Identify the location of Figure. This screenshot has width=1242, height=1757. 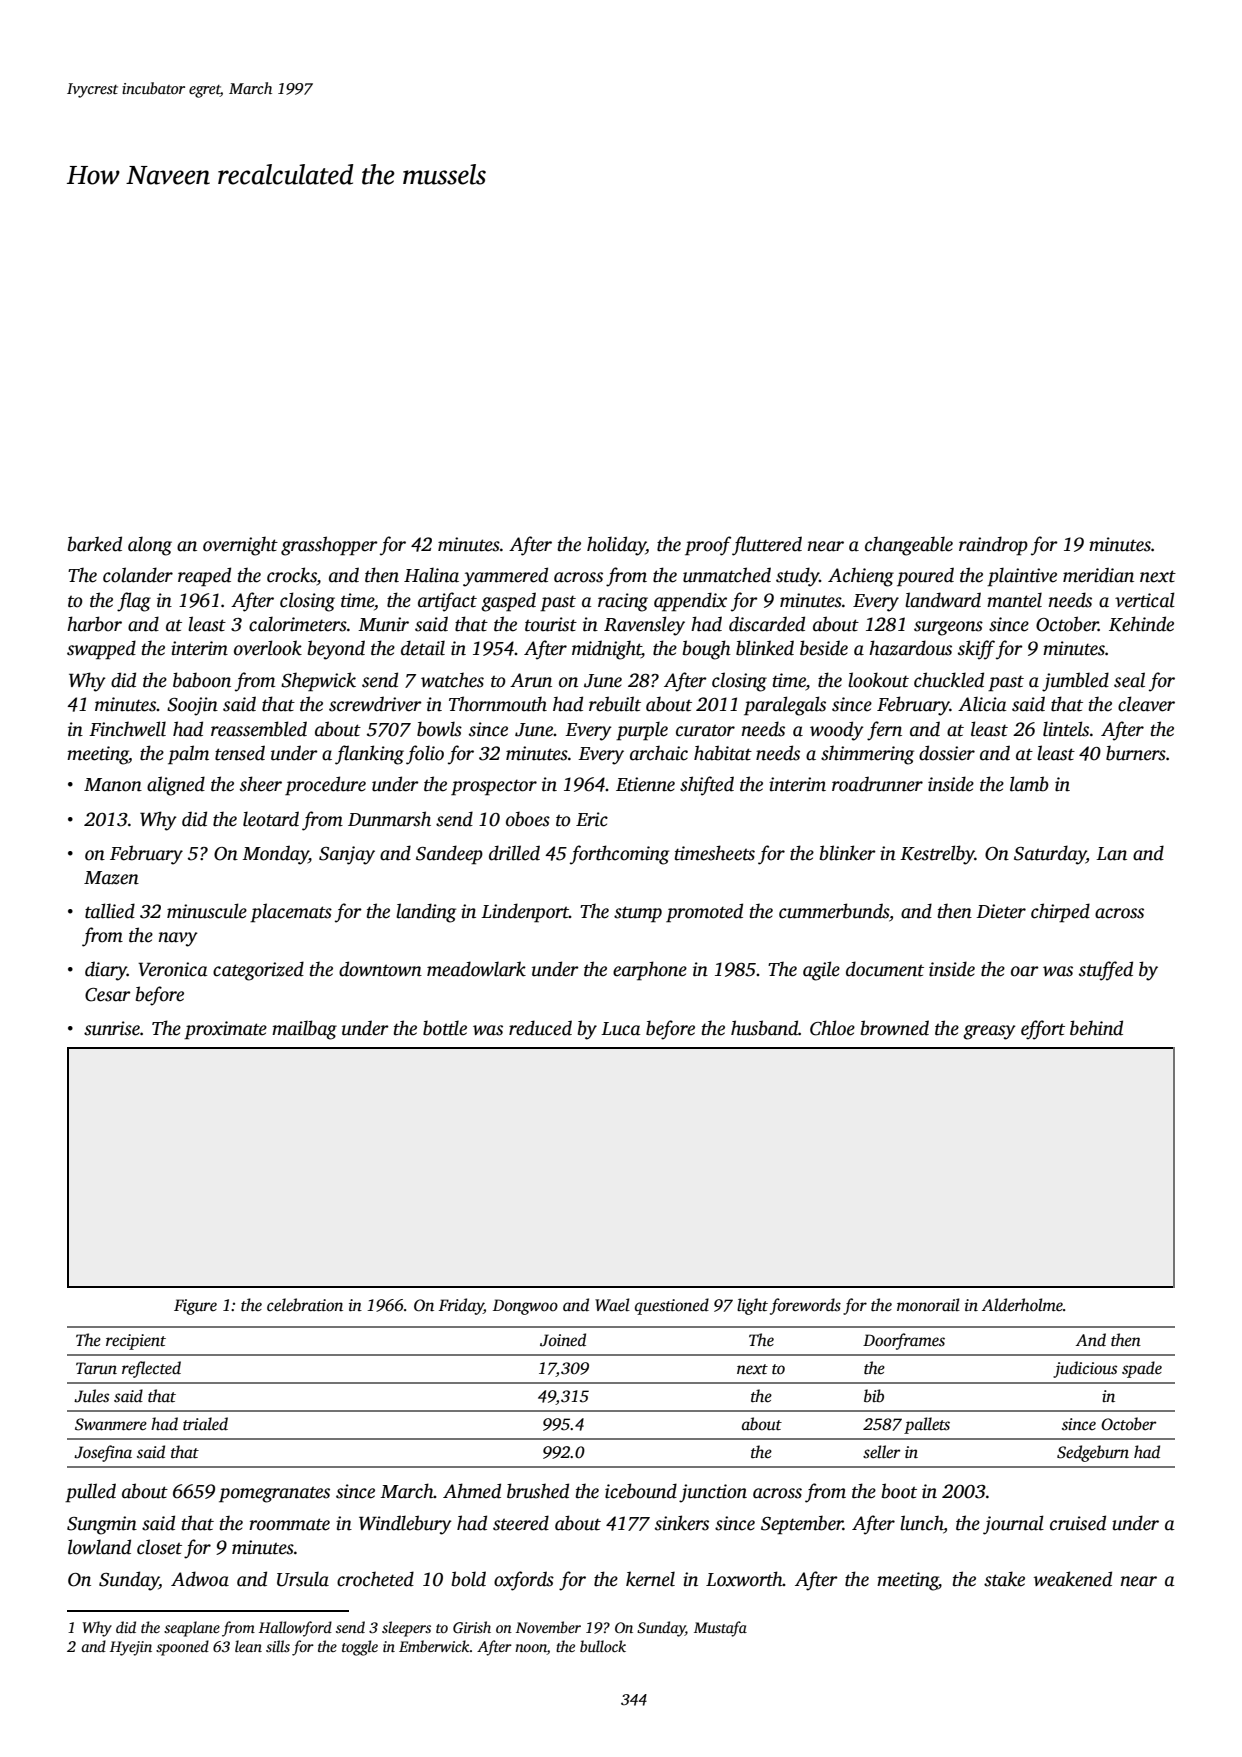
(195, 1307).
